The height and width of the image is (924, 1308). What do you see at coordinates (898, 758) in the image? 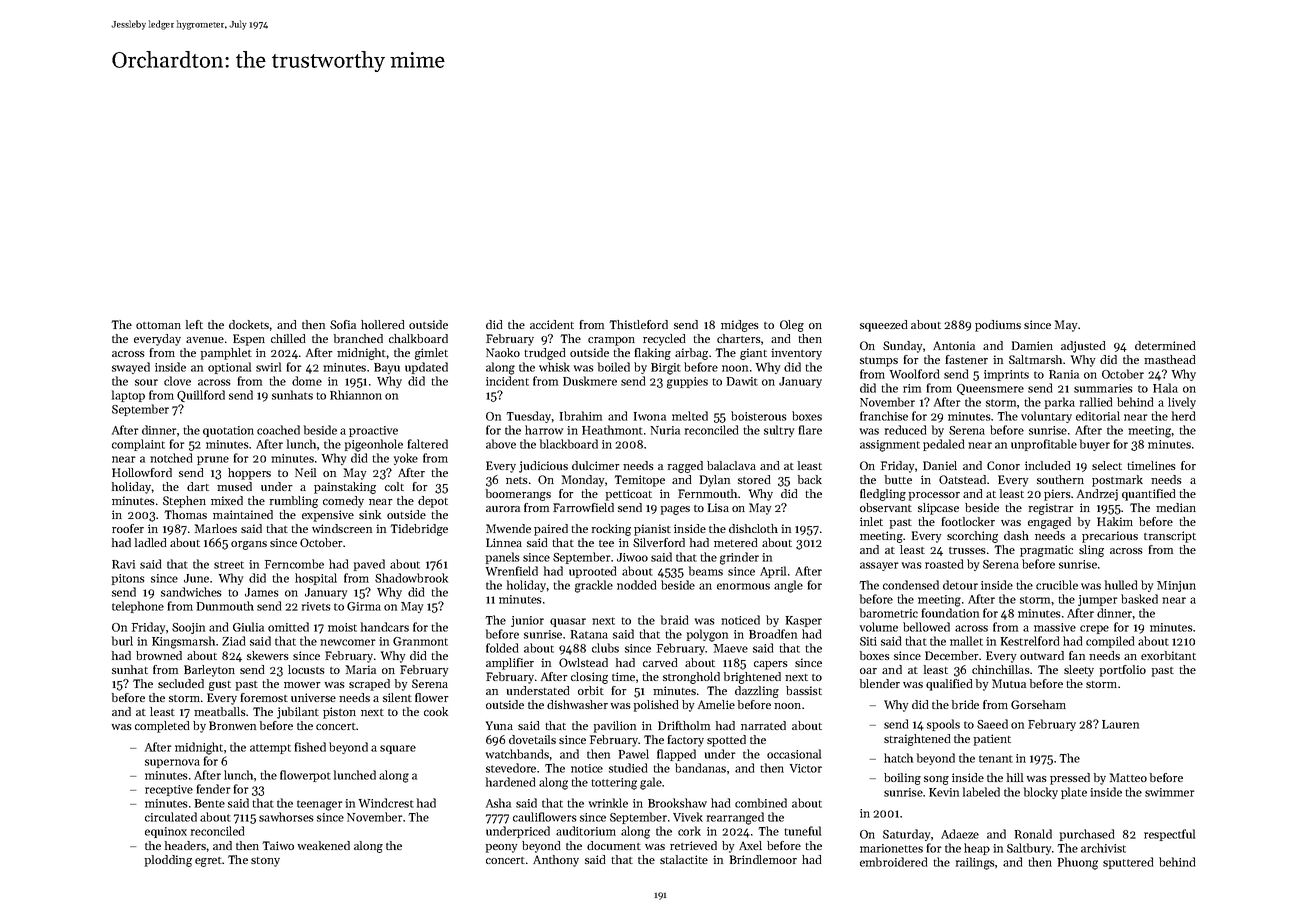
I see `hatch` at bounding box center [898, 758].
